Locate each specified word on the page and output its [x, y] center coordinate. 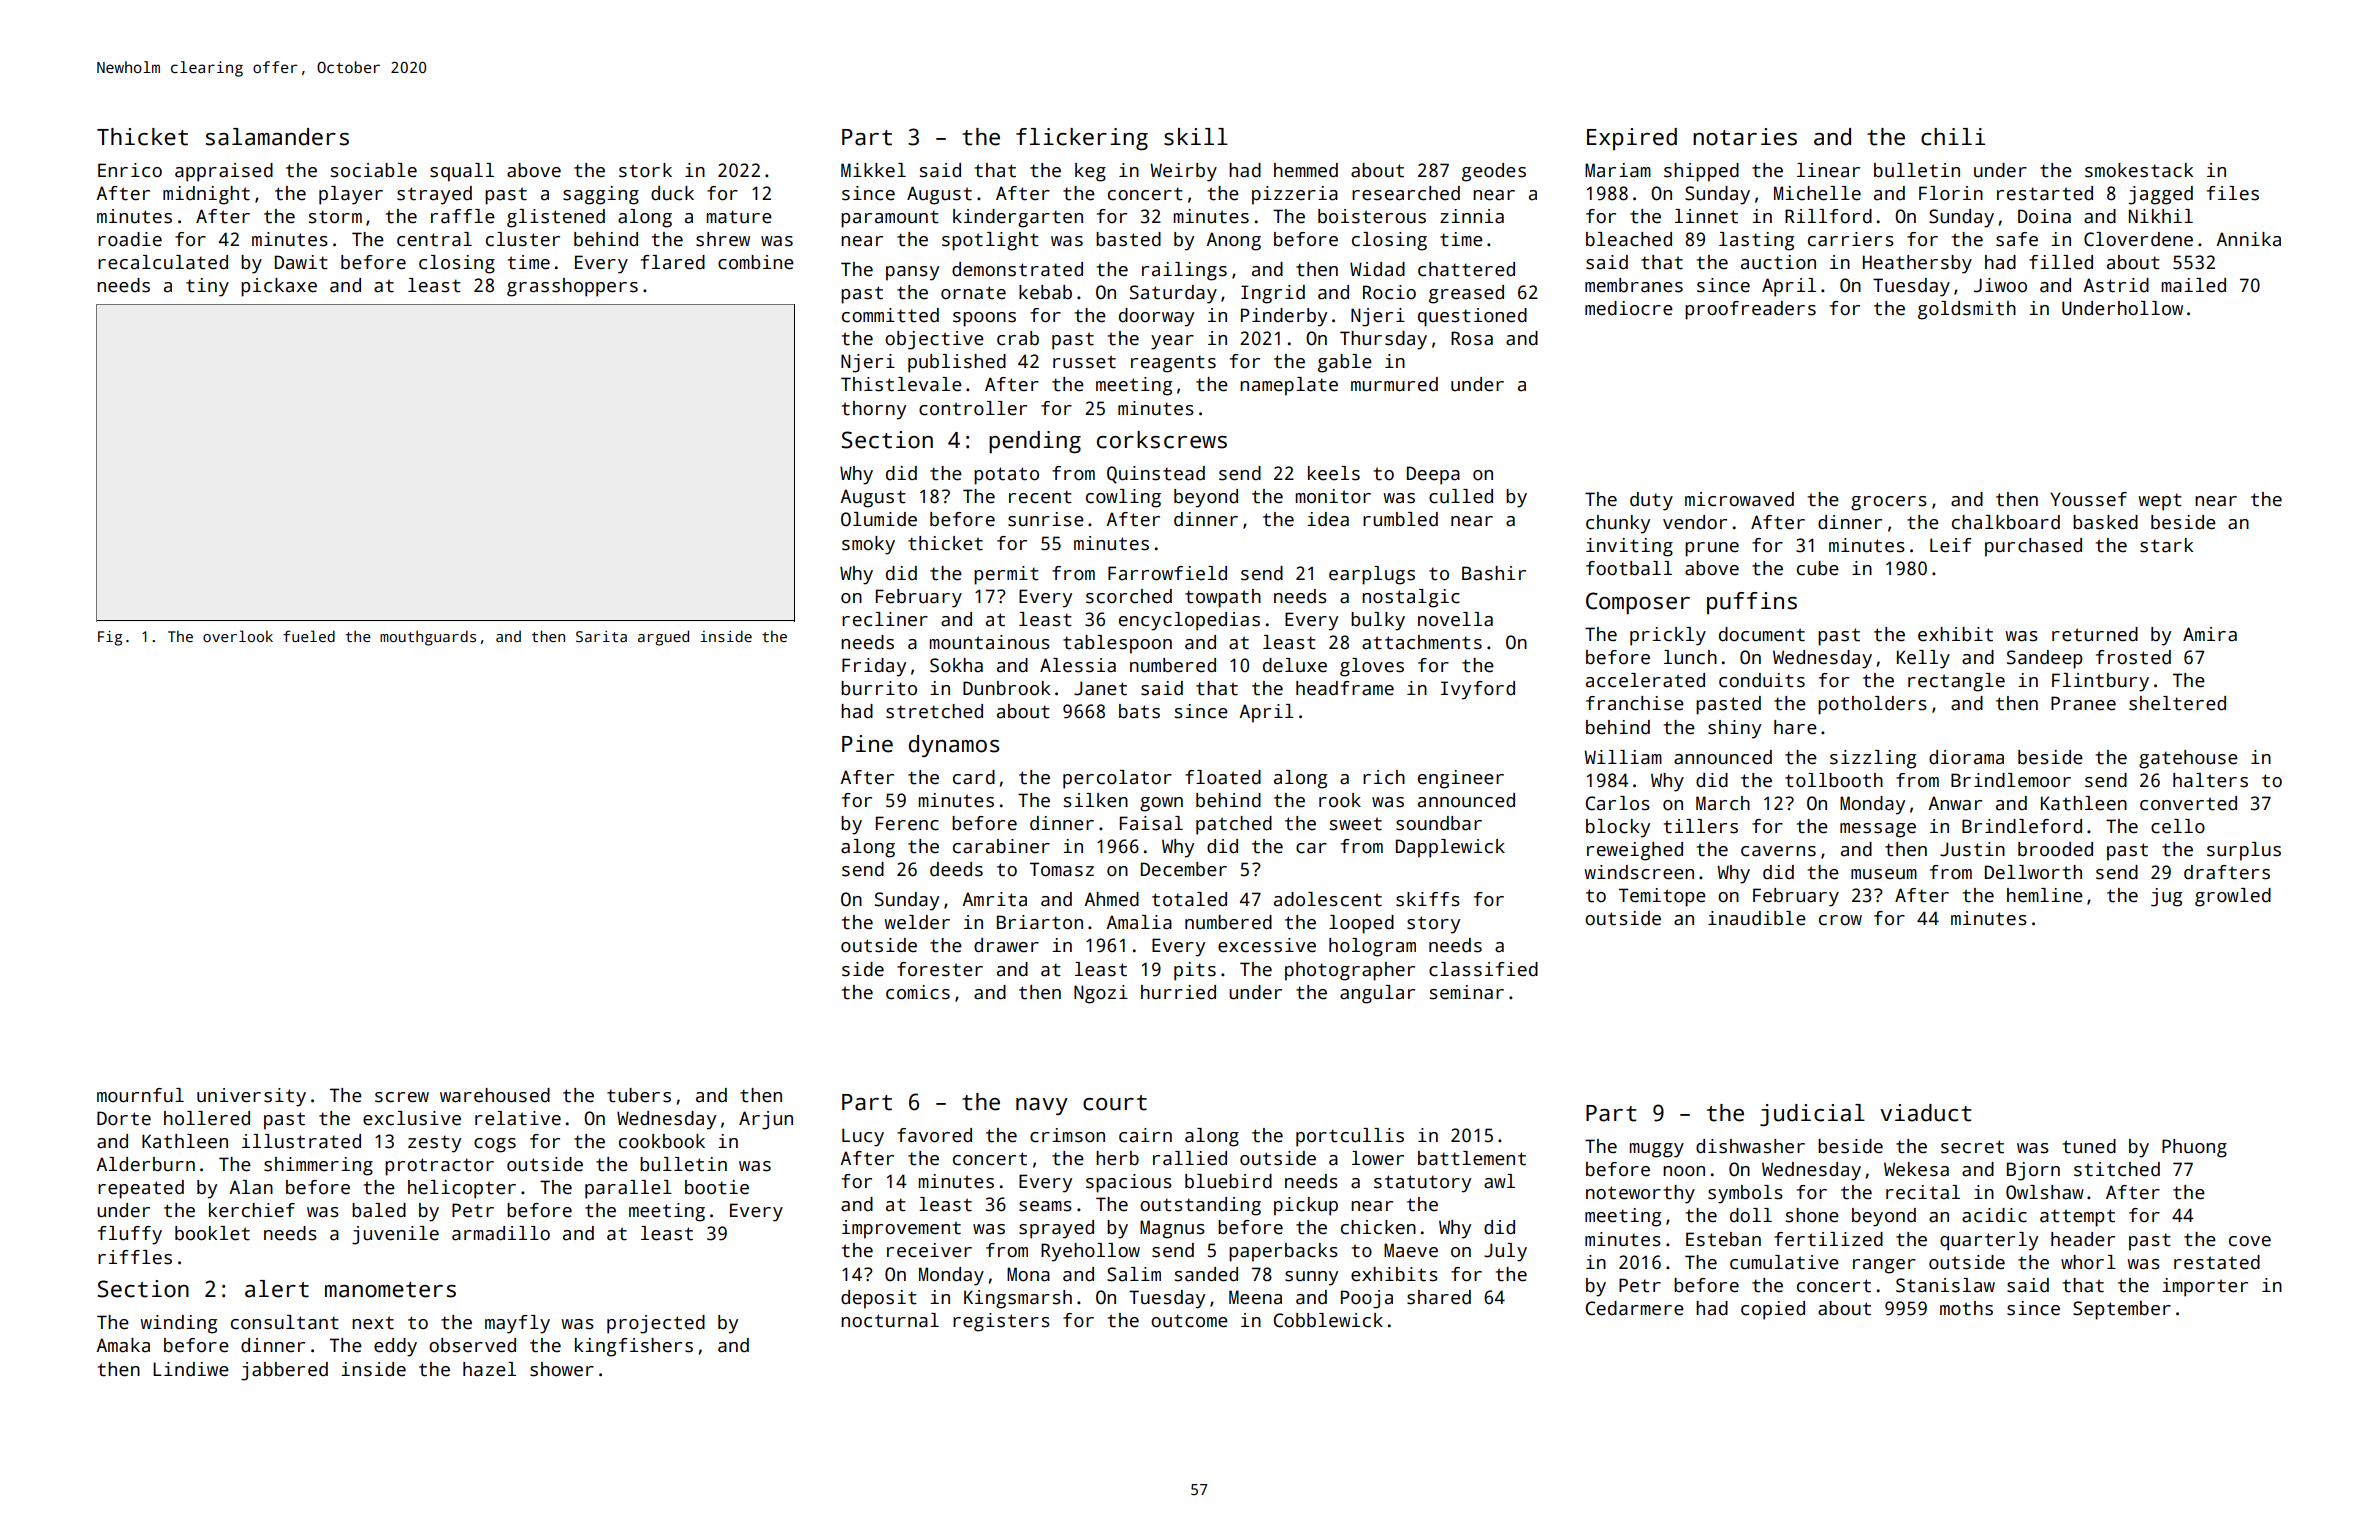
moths [1966, 1308]
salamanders [277, 137]
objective [934, 340]
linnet [1706, 216]
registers [1001, 1322]
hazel [489, 1369]
